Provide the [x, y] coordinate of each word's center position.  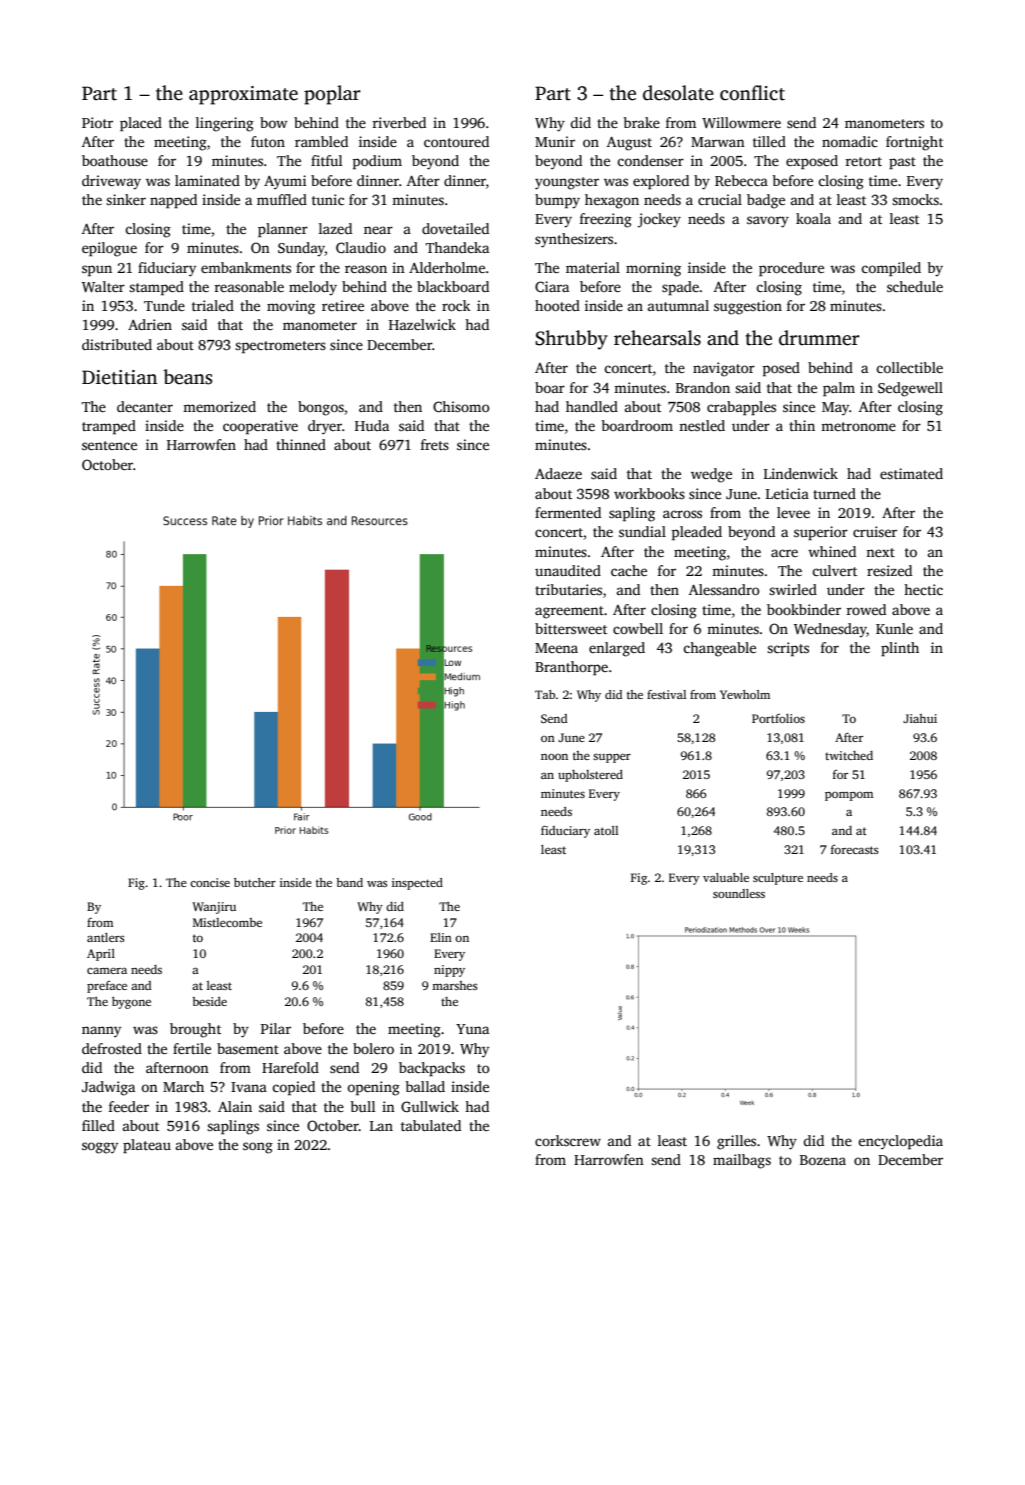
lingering [225, 124]
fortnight [914, 143]
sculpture [778, 879]
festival [666, 694]
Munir [555, 141]
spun [97, 271]
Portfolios [778, 718]
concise [210, 882]
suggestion [748, 307]
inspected [417, 884]
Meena [556, 648]
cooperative [260, 427]
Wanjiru [214, 908]
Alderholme [447, 267]
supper [612, 758]
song [258, 1148]
